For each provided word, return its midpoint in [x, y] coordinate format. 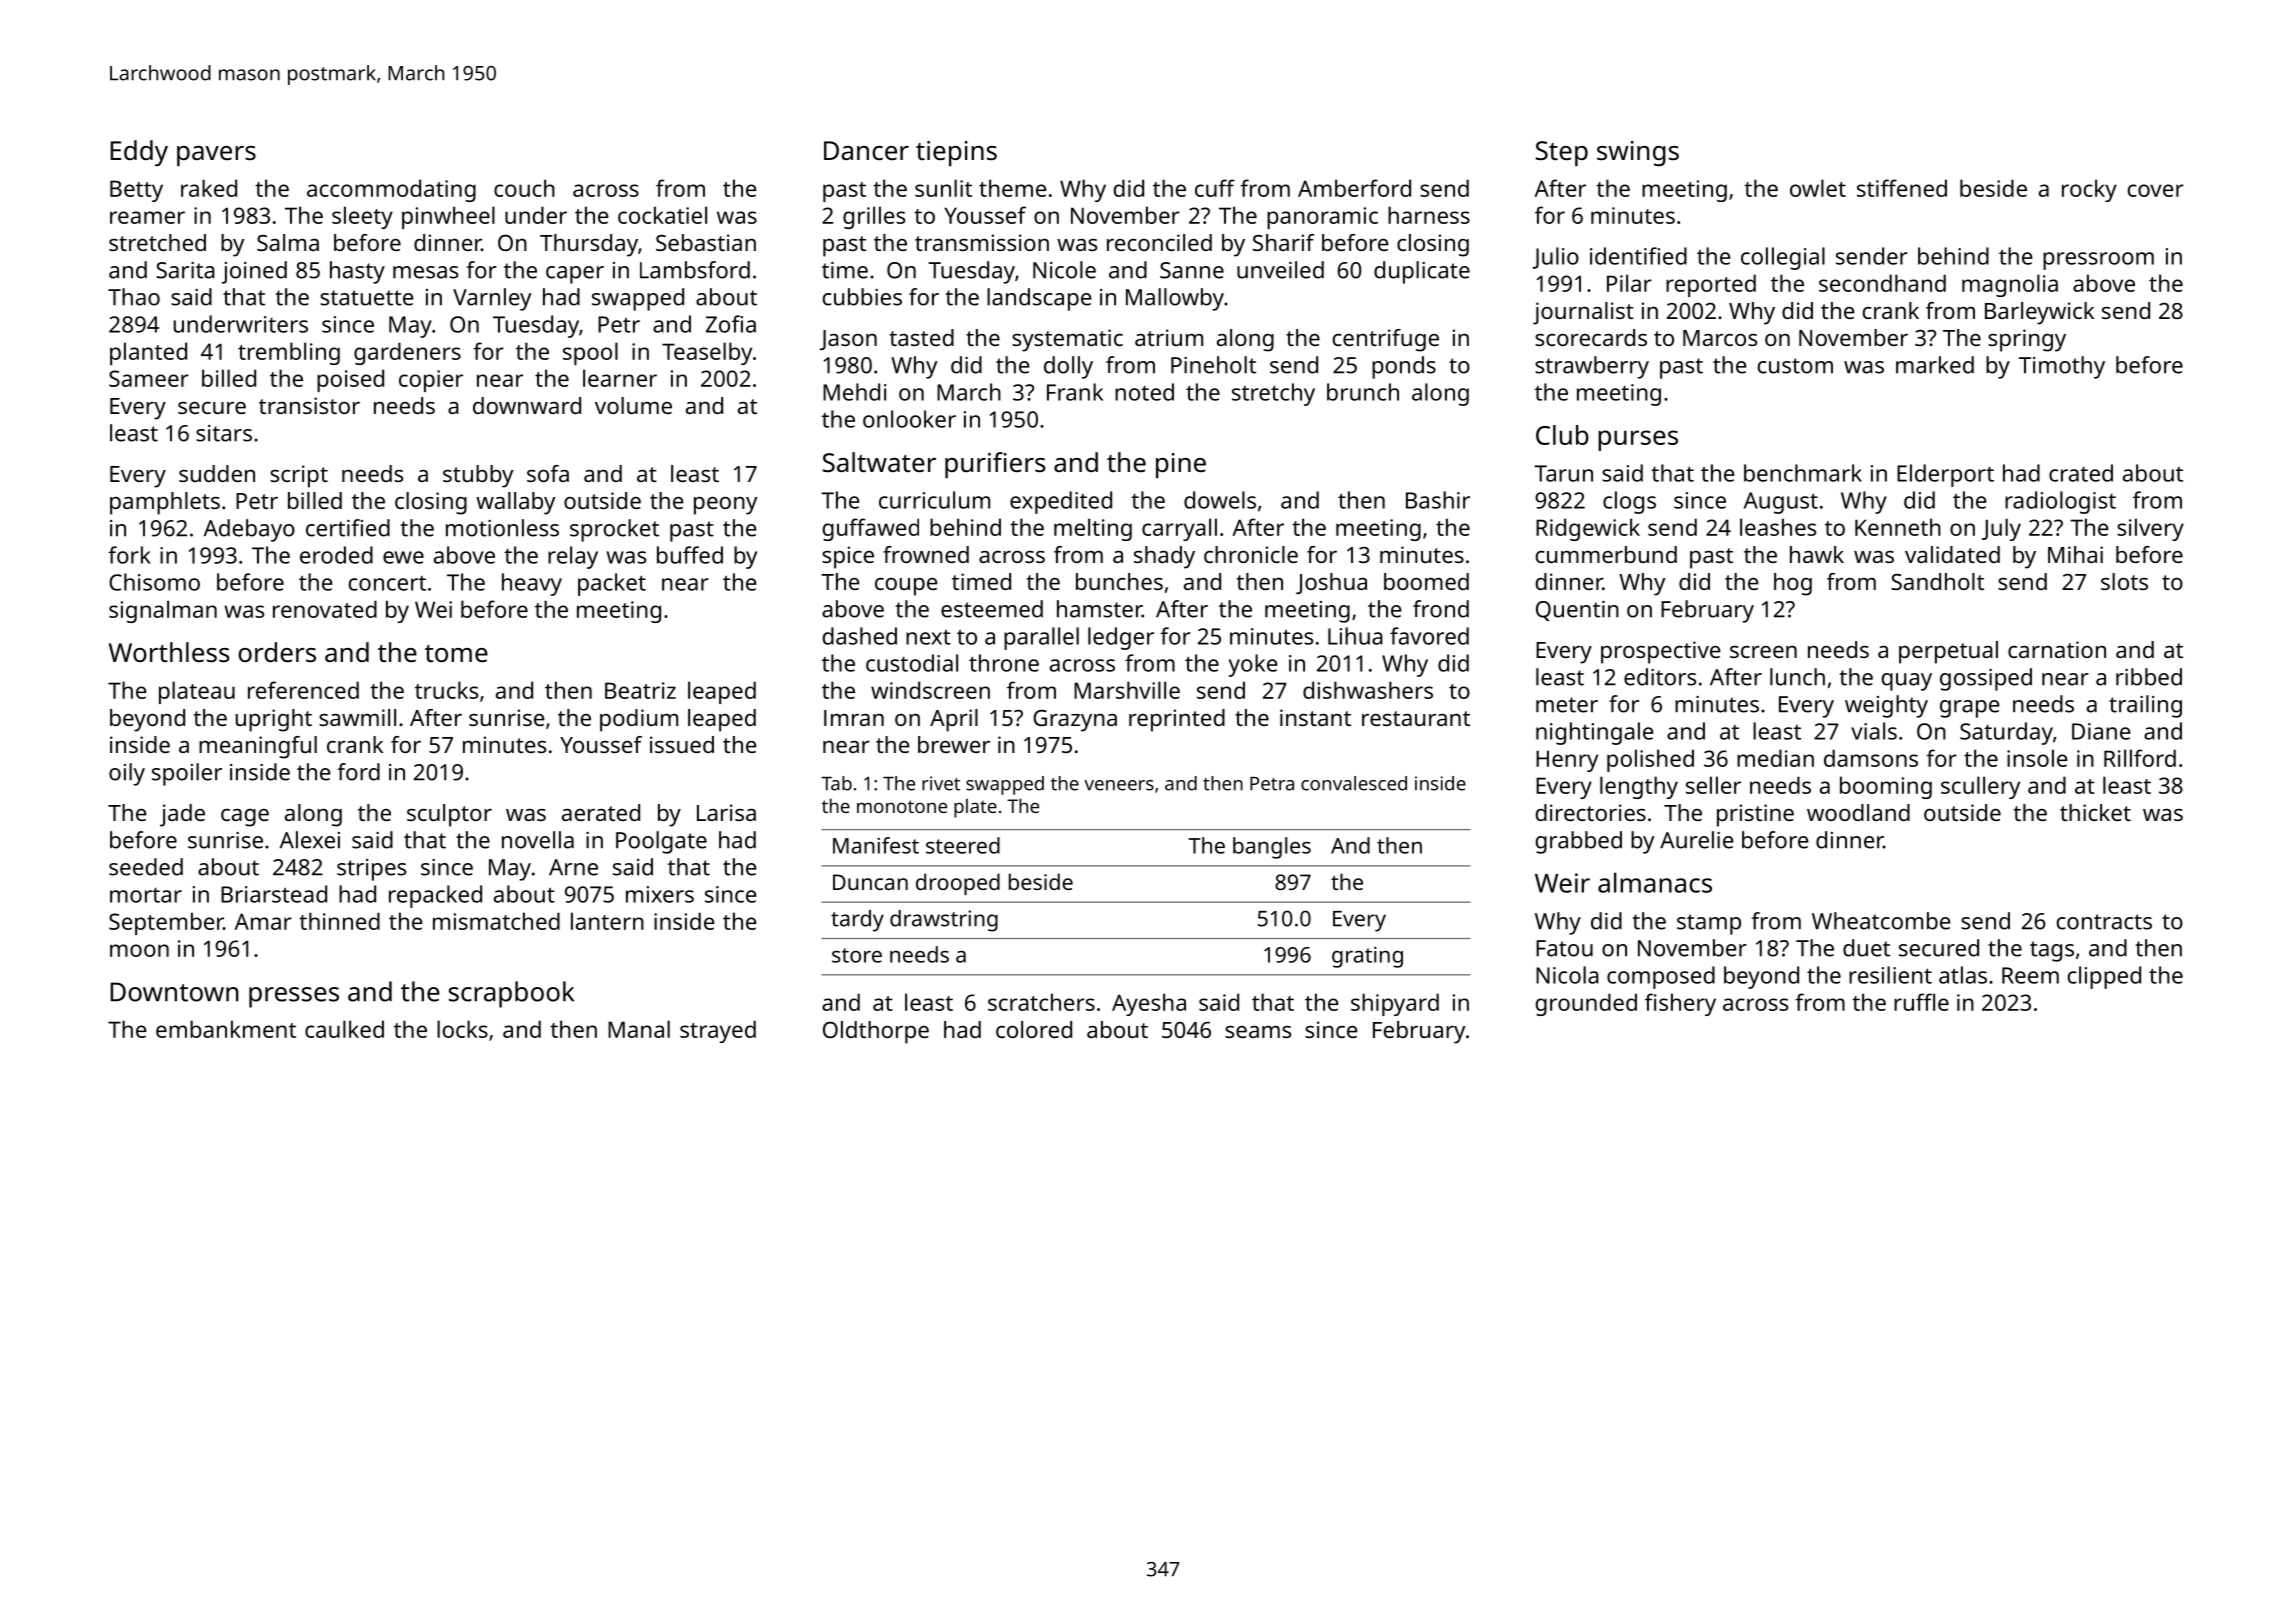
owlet [1818, 188]
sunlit [943, 188]
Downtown [174, 992]
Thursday [589, 245]
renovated [325, 609]
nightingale [1594, 733]
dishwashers [1368, 690]
